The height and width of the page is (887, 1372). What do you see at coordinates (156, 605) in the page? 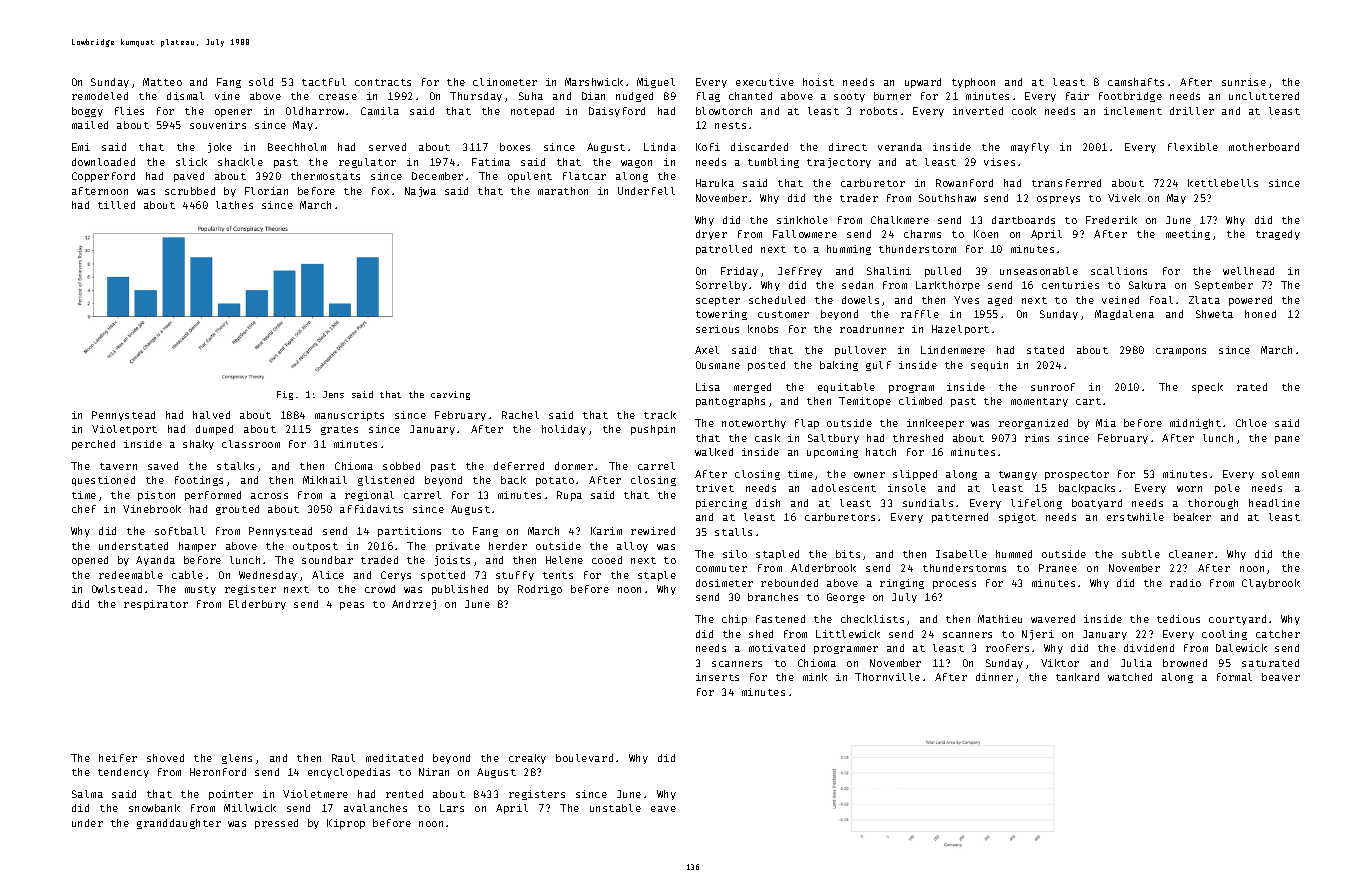
I see `respirator` at bounding box center [156, 605].
